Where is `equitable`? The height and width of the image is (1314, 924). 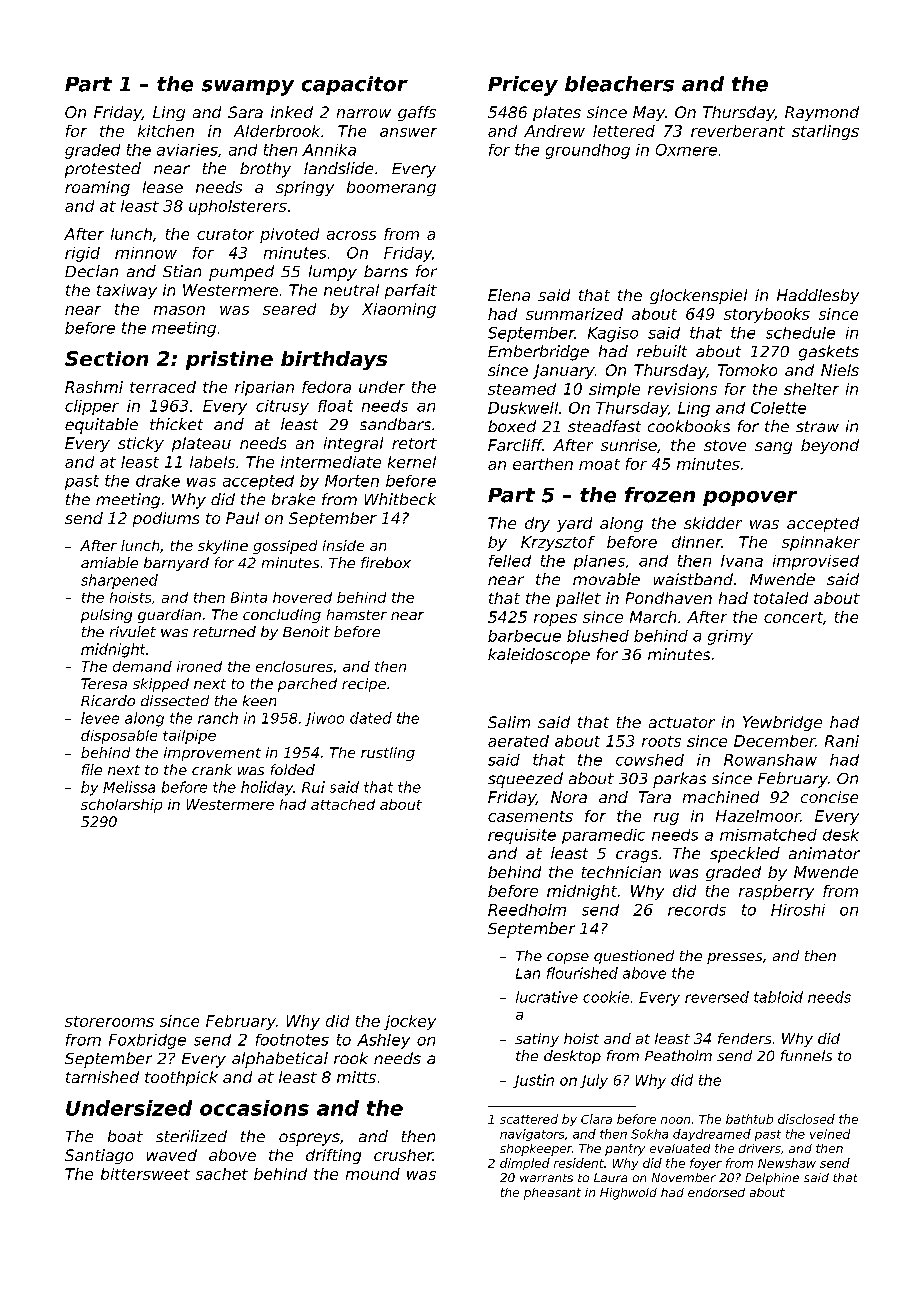
equitable is located at coordinates (101, 426).
